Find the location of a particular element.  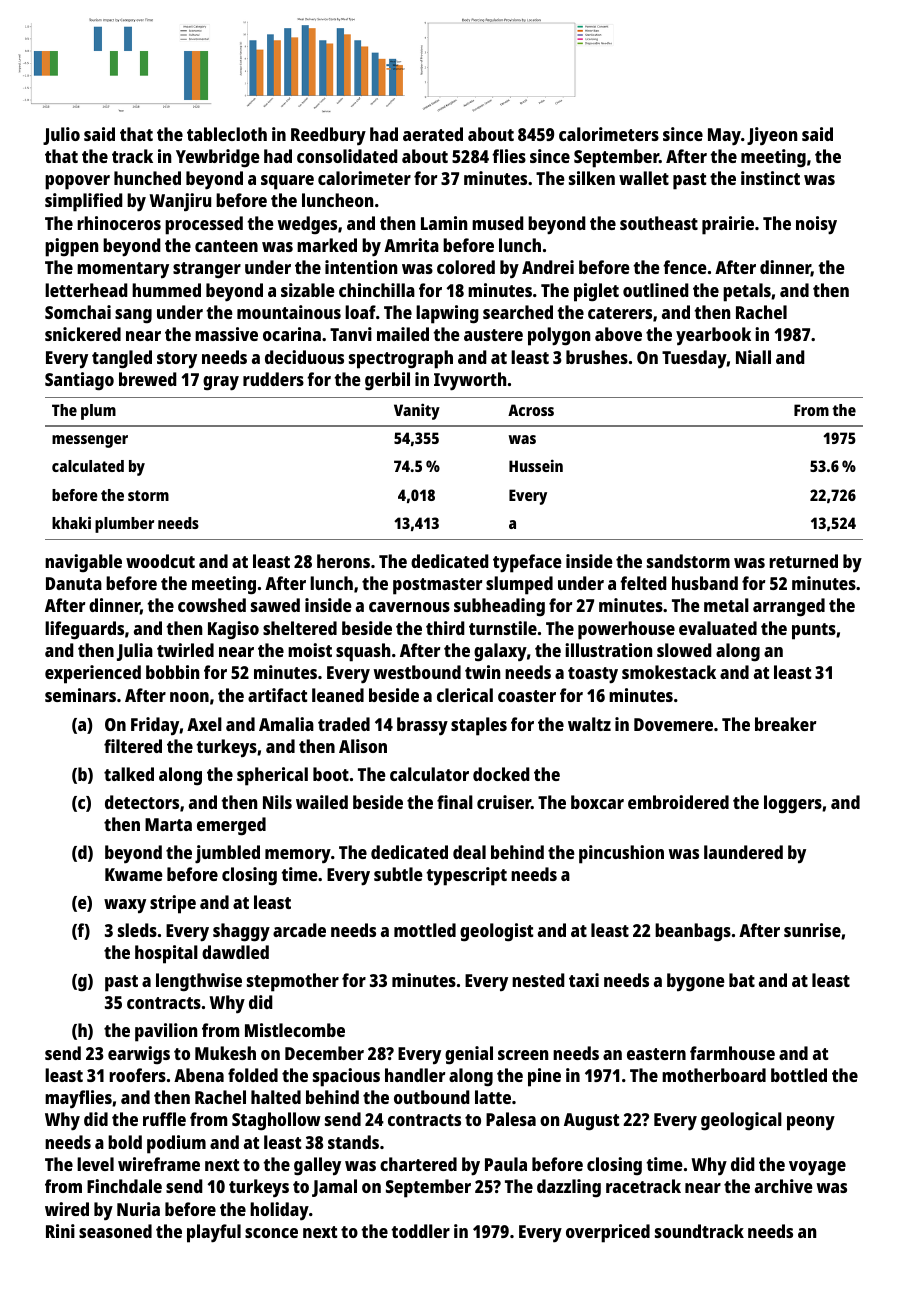

Niall is located at coordinates (753, 357).
